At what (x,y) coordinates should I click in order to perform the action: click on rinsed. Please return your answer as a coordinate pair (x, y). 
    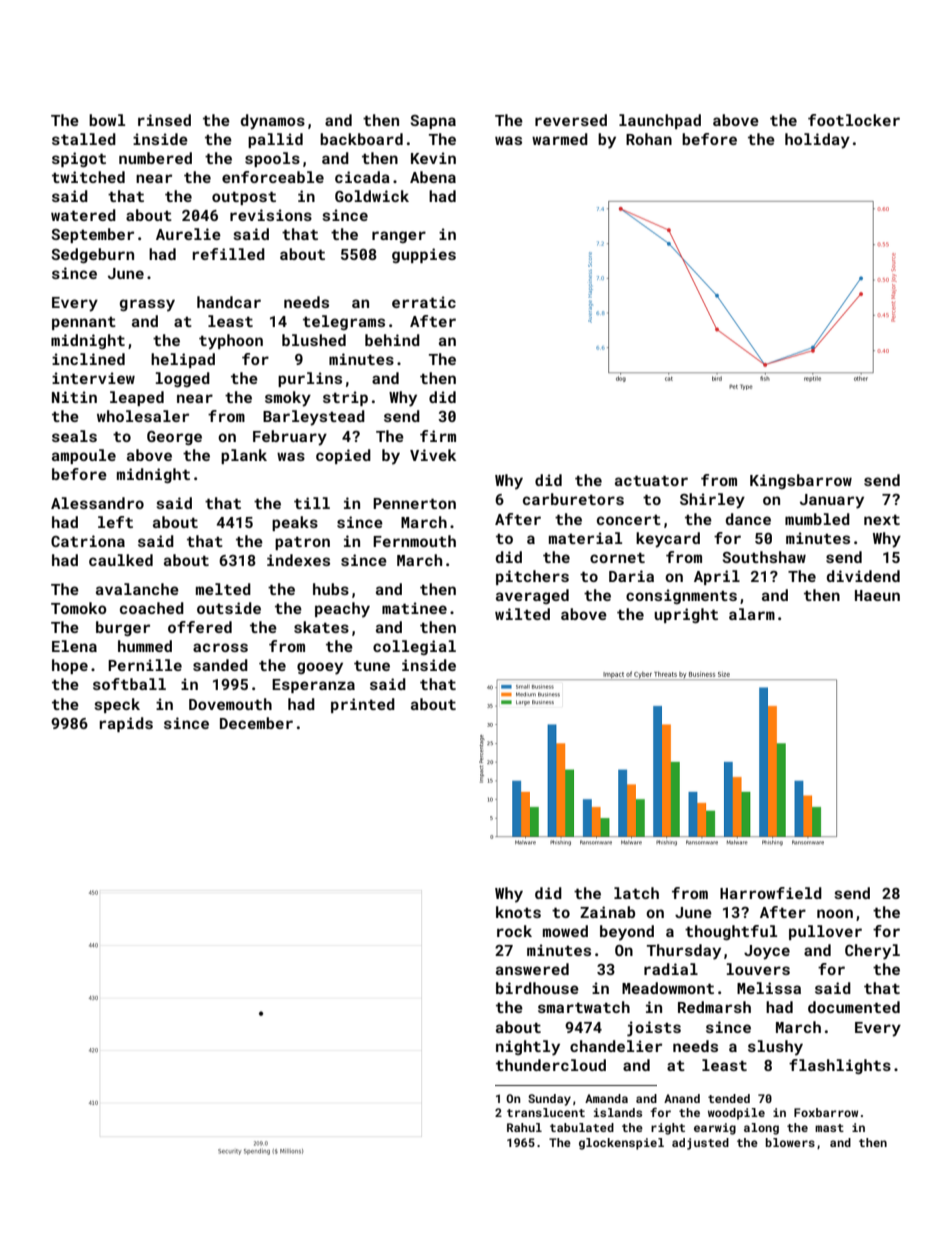
    Looking at the image, I should click on (164, 120).
